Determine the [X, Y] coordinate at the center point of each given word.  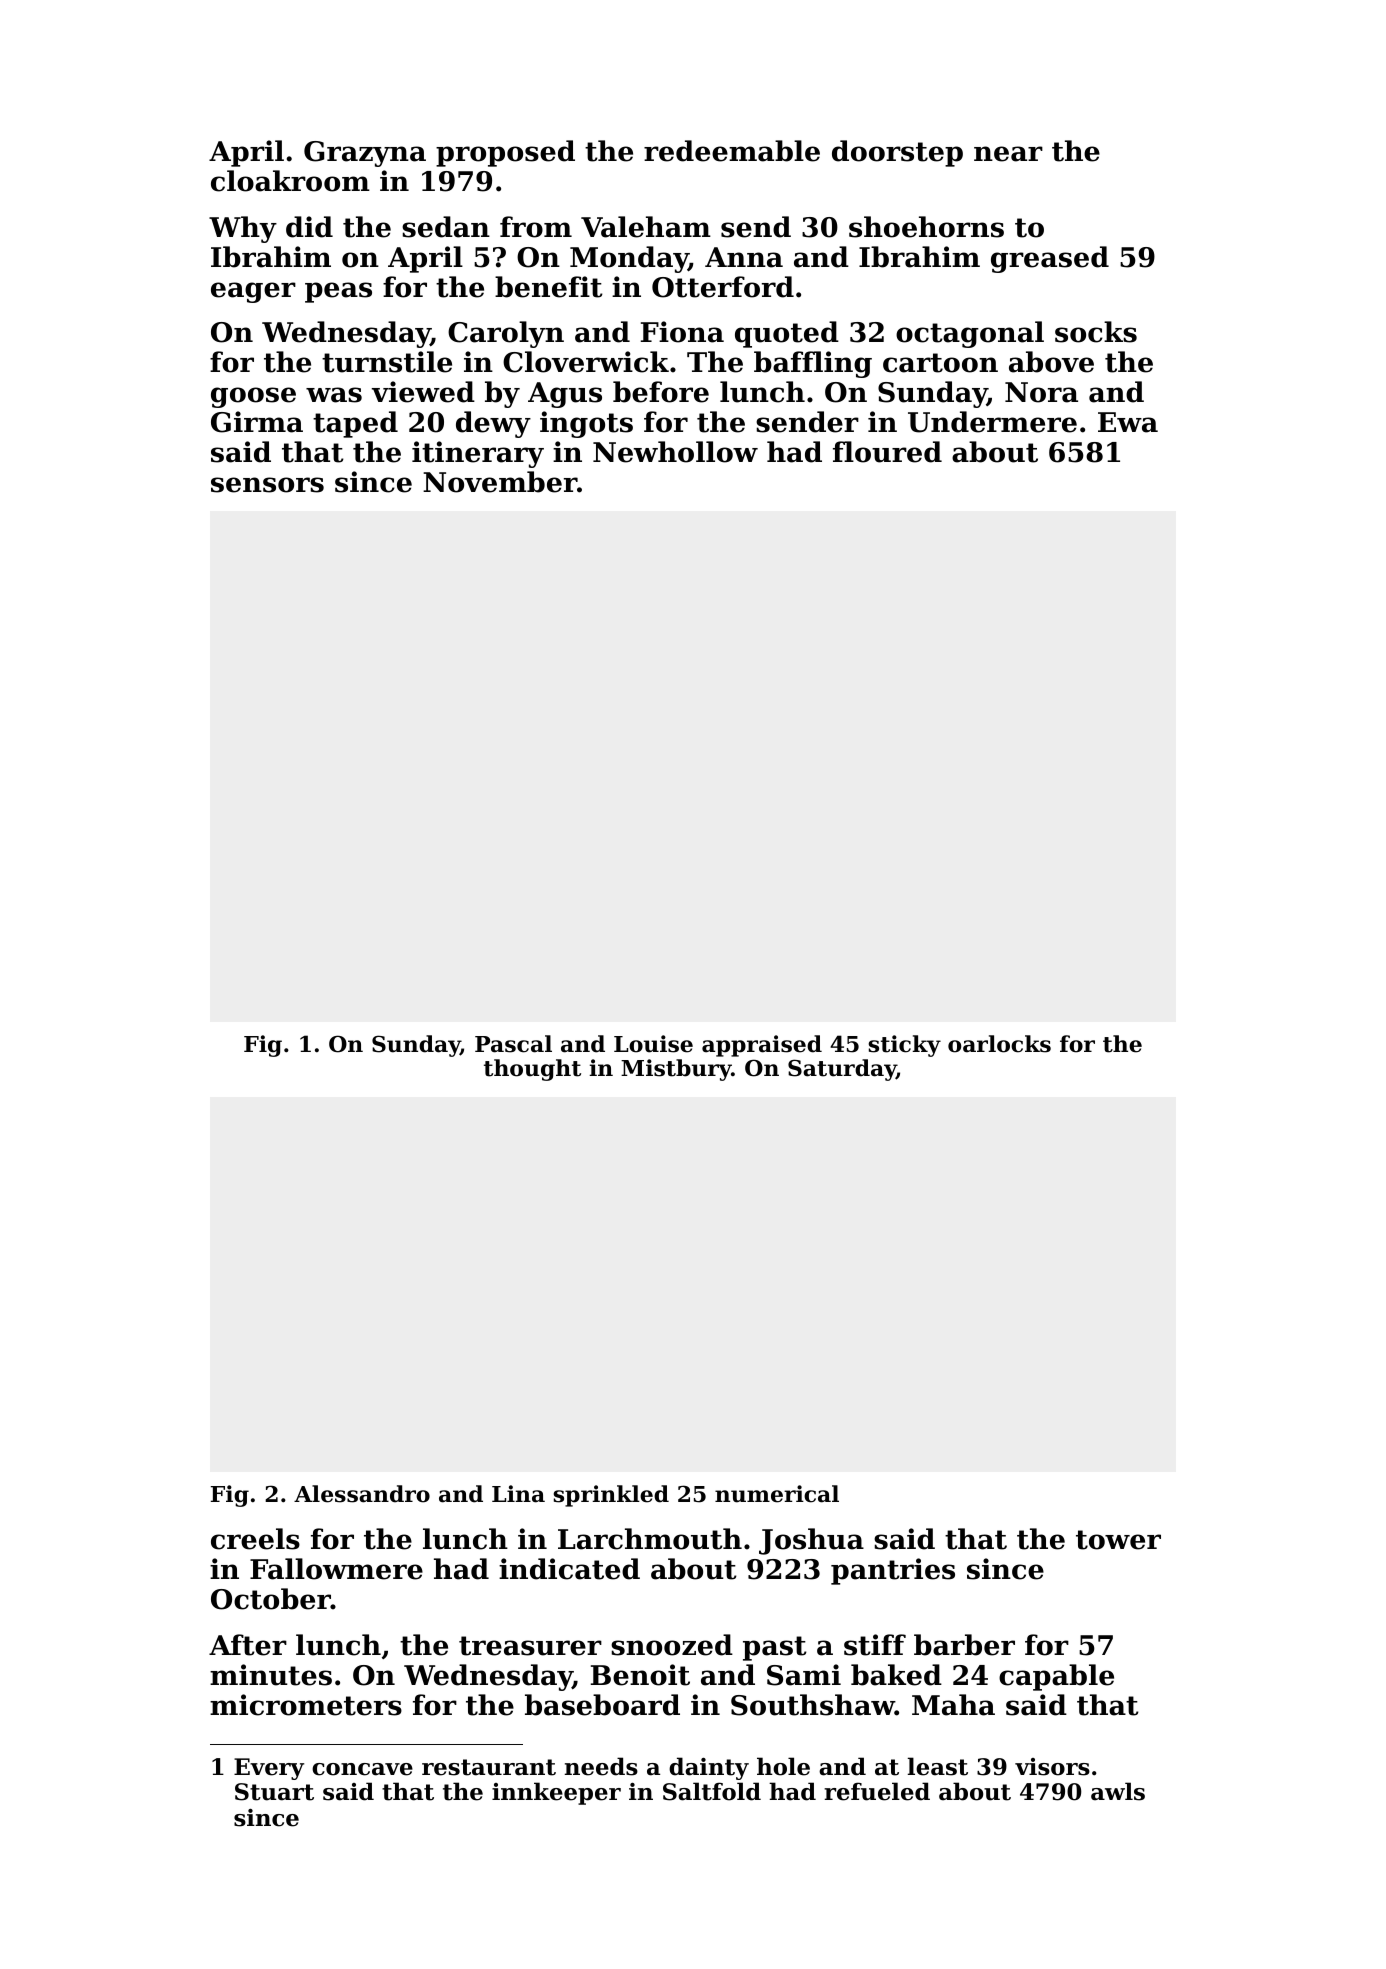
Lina [518, 1494]
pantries [893, 1571]
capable [1056, 1677]
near [1008, 154]
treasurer [530, 1646]
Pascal [513, 1044]
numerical [777, 1494]
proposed [505, 153]
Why [243, 229]
